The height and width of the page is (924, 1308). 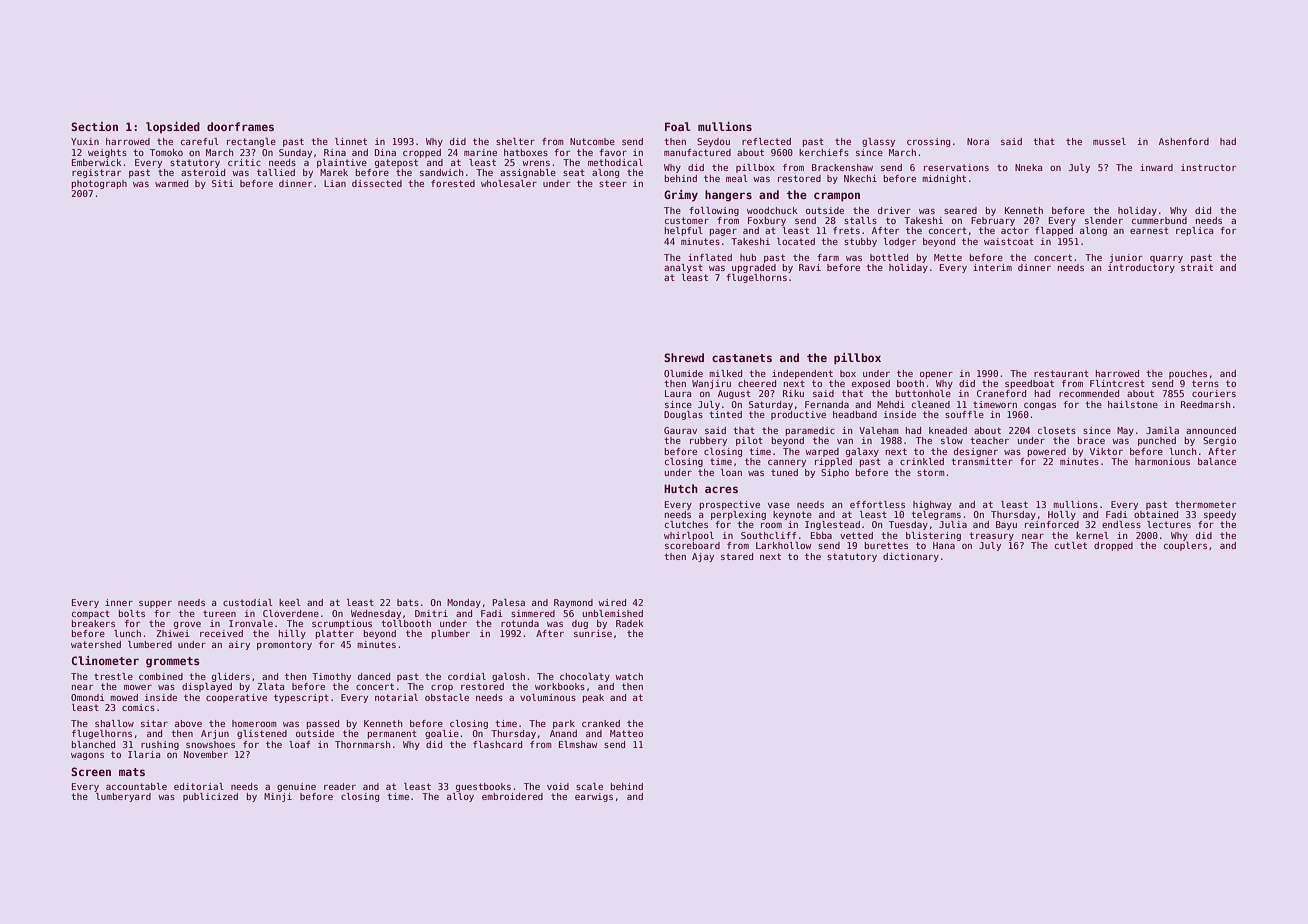 What do you see at coordinates (900, 242) in the page?
I see `lodger` at bounding box center [900, 242].
